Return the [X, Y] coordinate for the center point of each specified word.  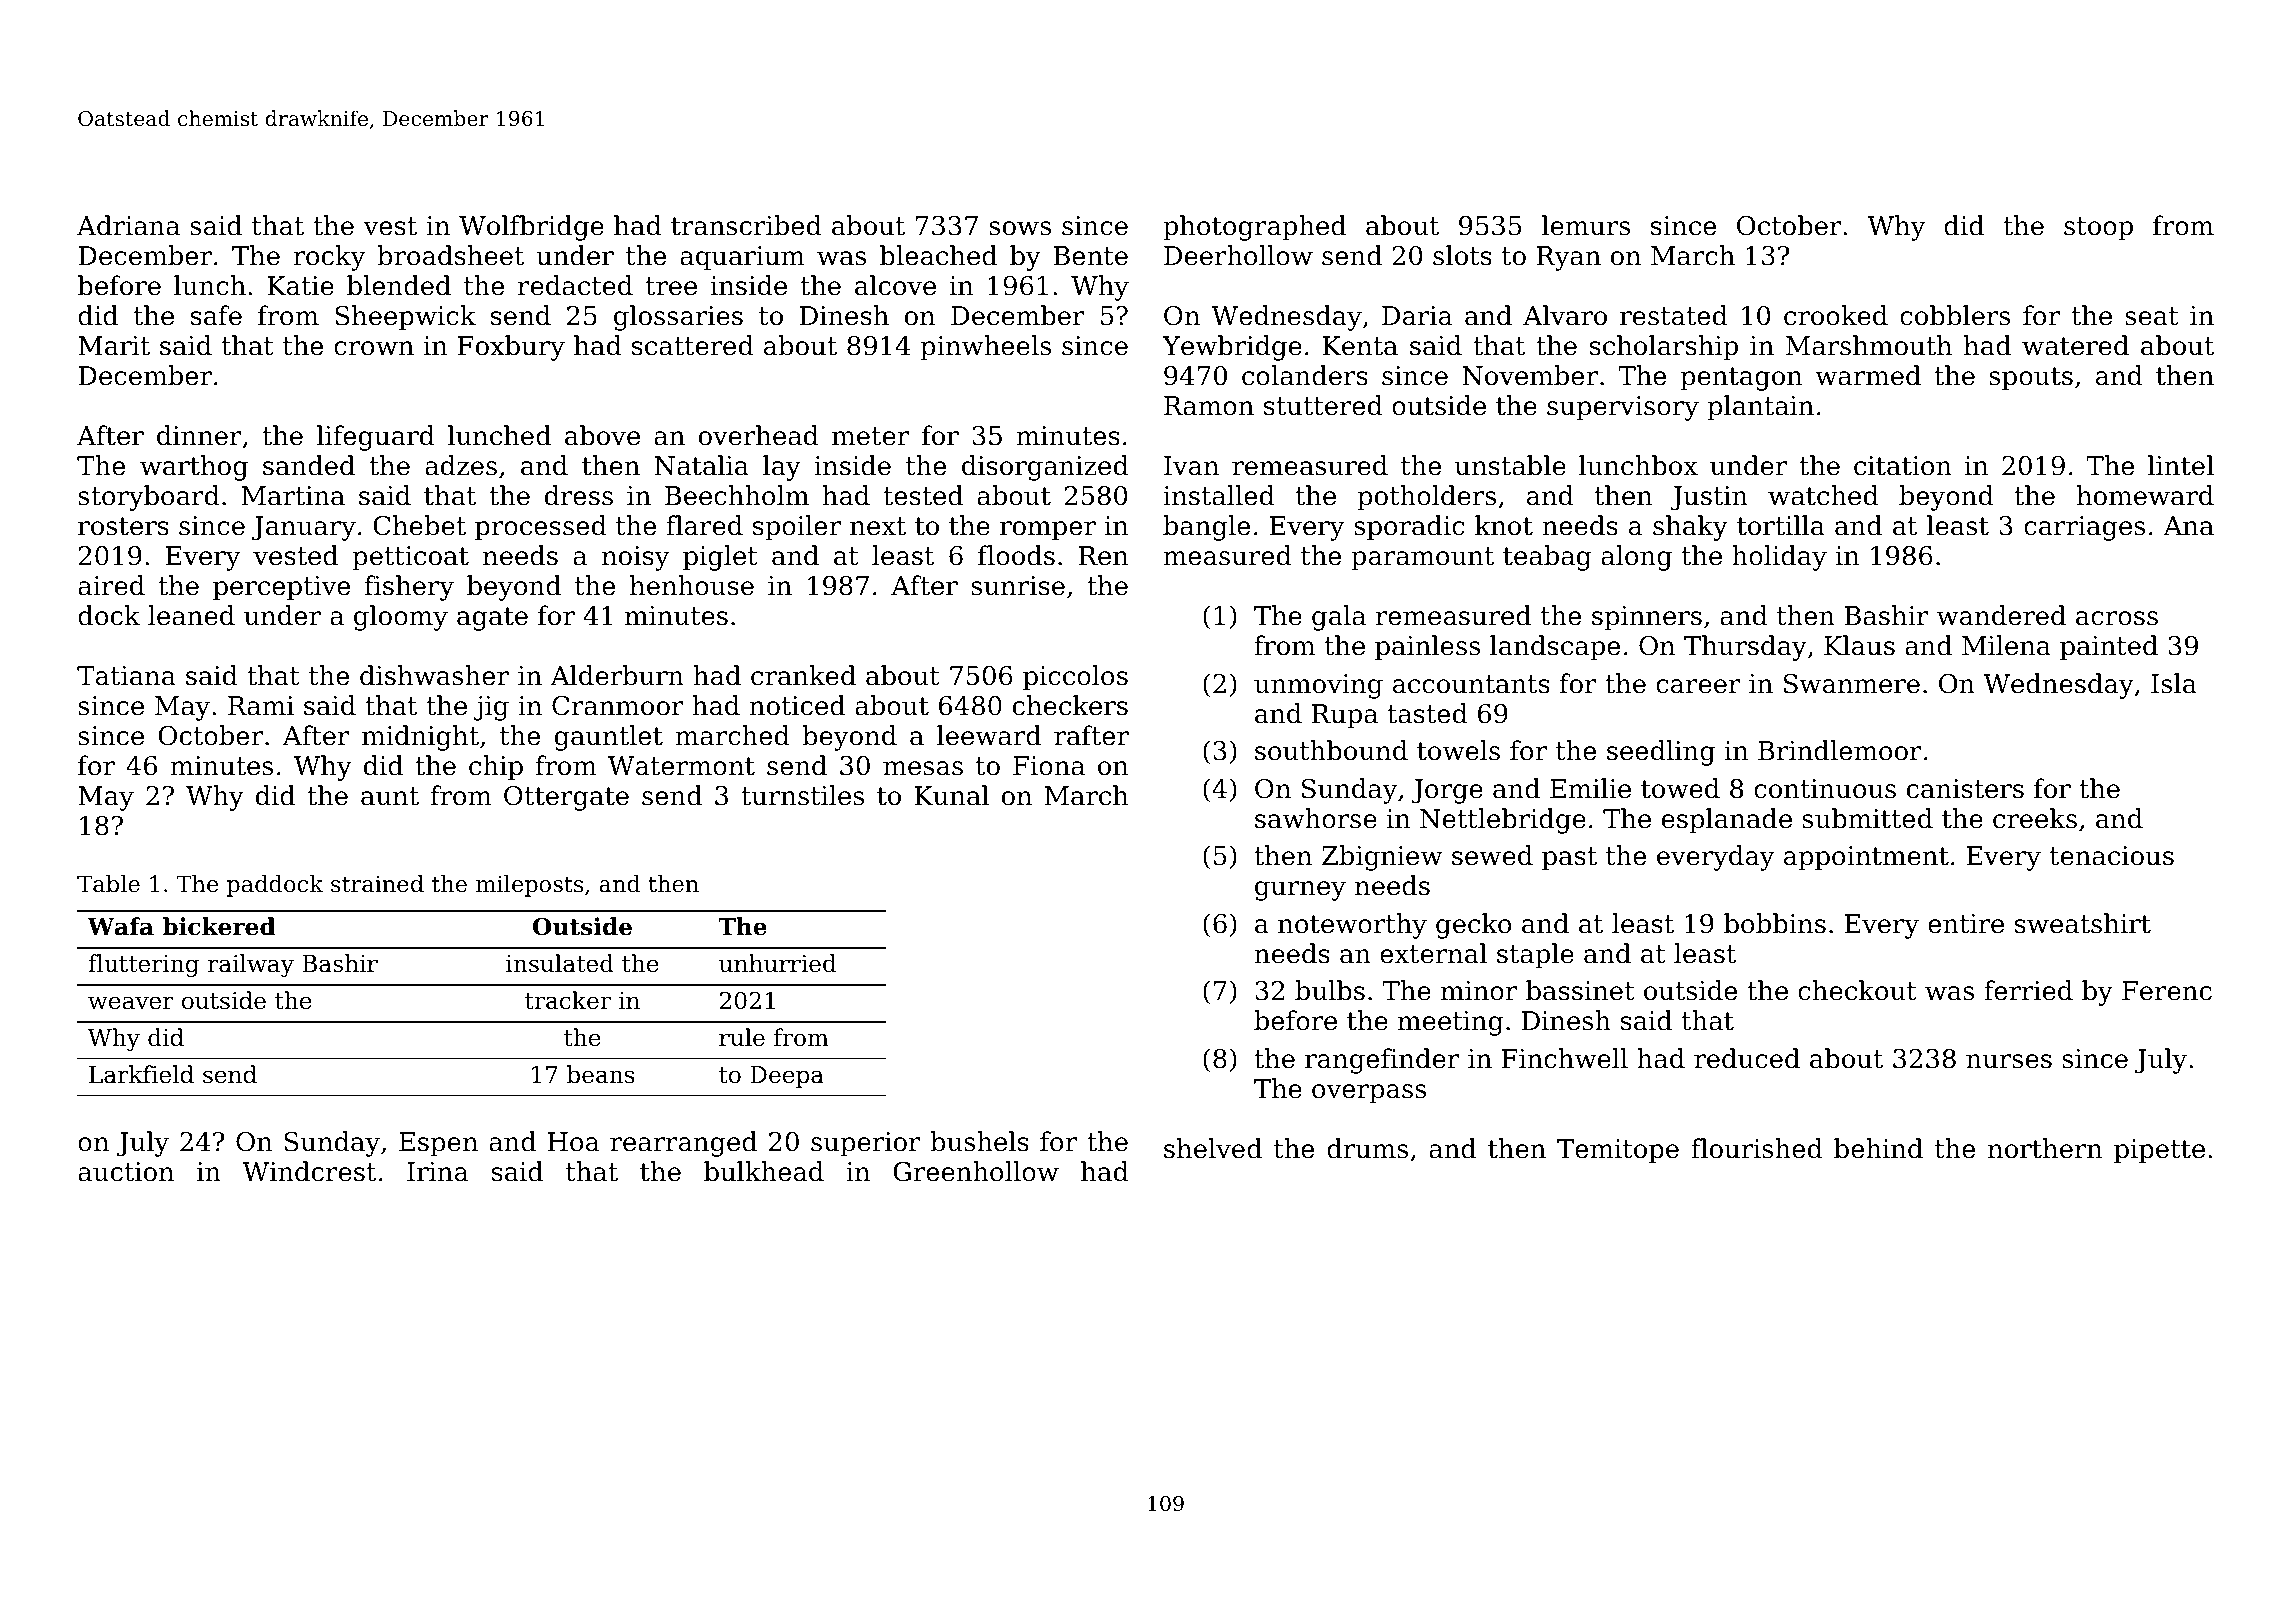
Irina [437, 1172]
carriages [2084, 528]
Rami [261, 706]
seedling [1661, 753]
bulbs [1330, 990]
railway [251, 965]
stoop [2098, 229]
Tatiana [126, 676]
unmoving [1318, 686]
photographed [1254, 228]
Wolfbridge [531, 228]
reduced [1747, 1058]
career [1698, 686]
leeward [989, 735]
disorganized [1045, 468]
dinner [199, 435]
